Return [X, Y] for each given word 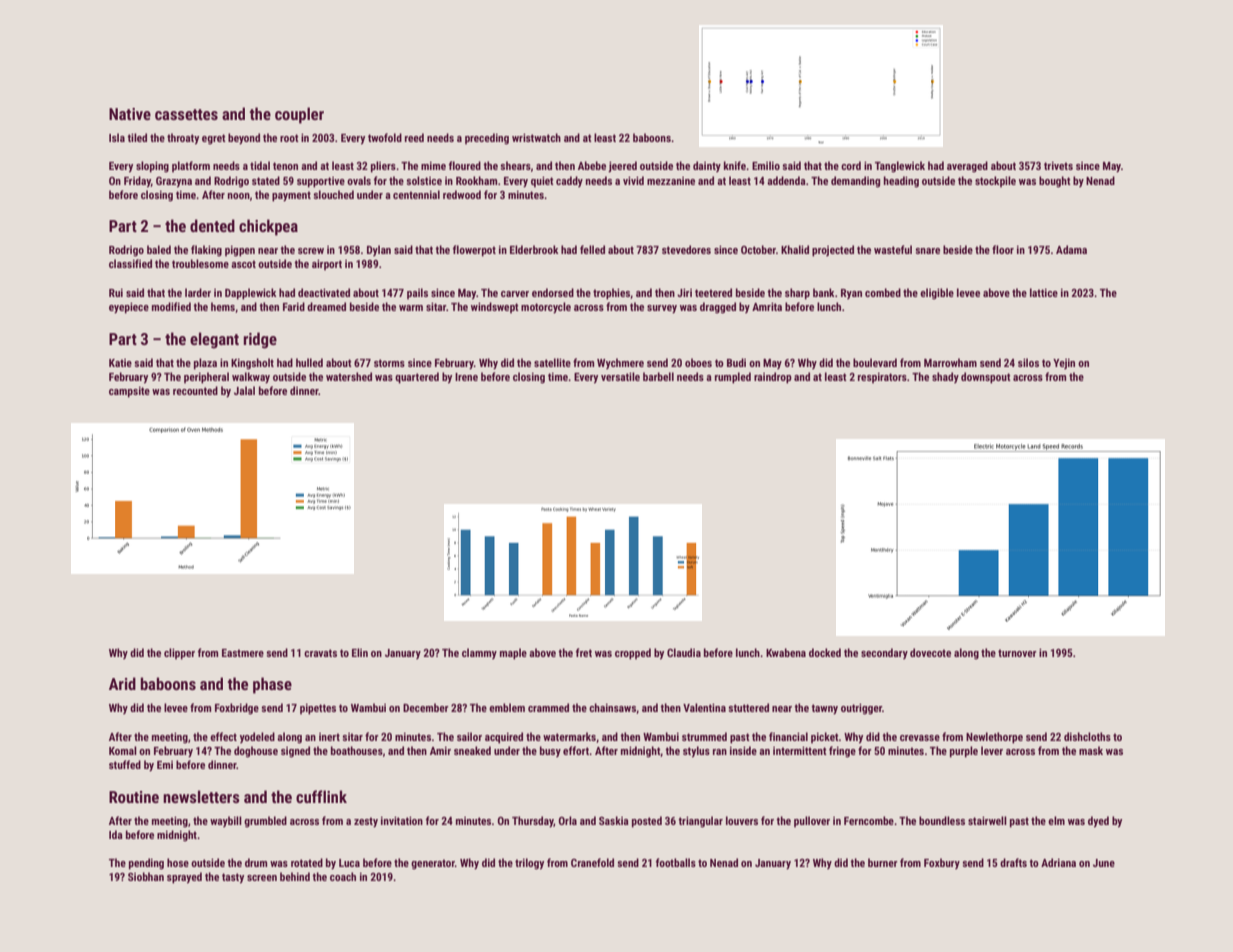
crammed [548, 707]
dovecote [930, 652]
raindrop [773, 378]
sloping [152, 167]
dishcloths [1087, 736]
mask [1091, 750]
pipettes [318, 709]
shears [515, 165]
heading [901, 182]
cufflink [321, 796]
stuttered [748, 707]
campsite [129, 392]
